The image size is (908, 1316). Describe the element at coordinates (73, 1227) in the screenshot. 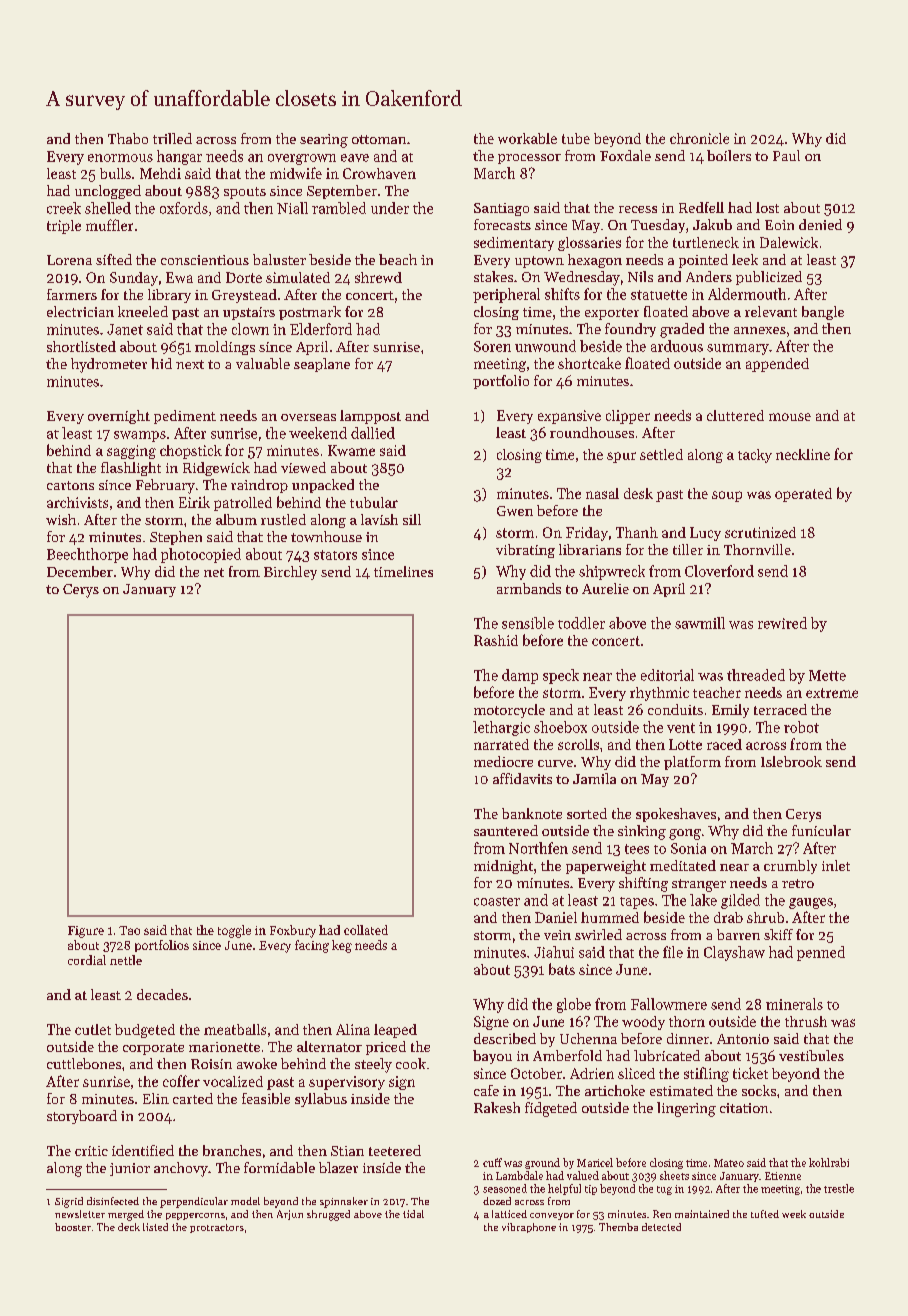

I see `booster` at that location.
